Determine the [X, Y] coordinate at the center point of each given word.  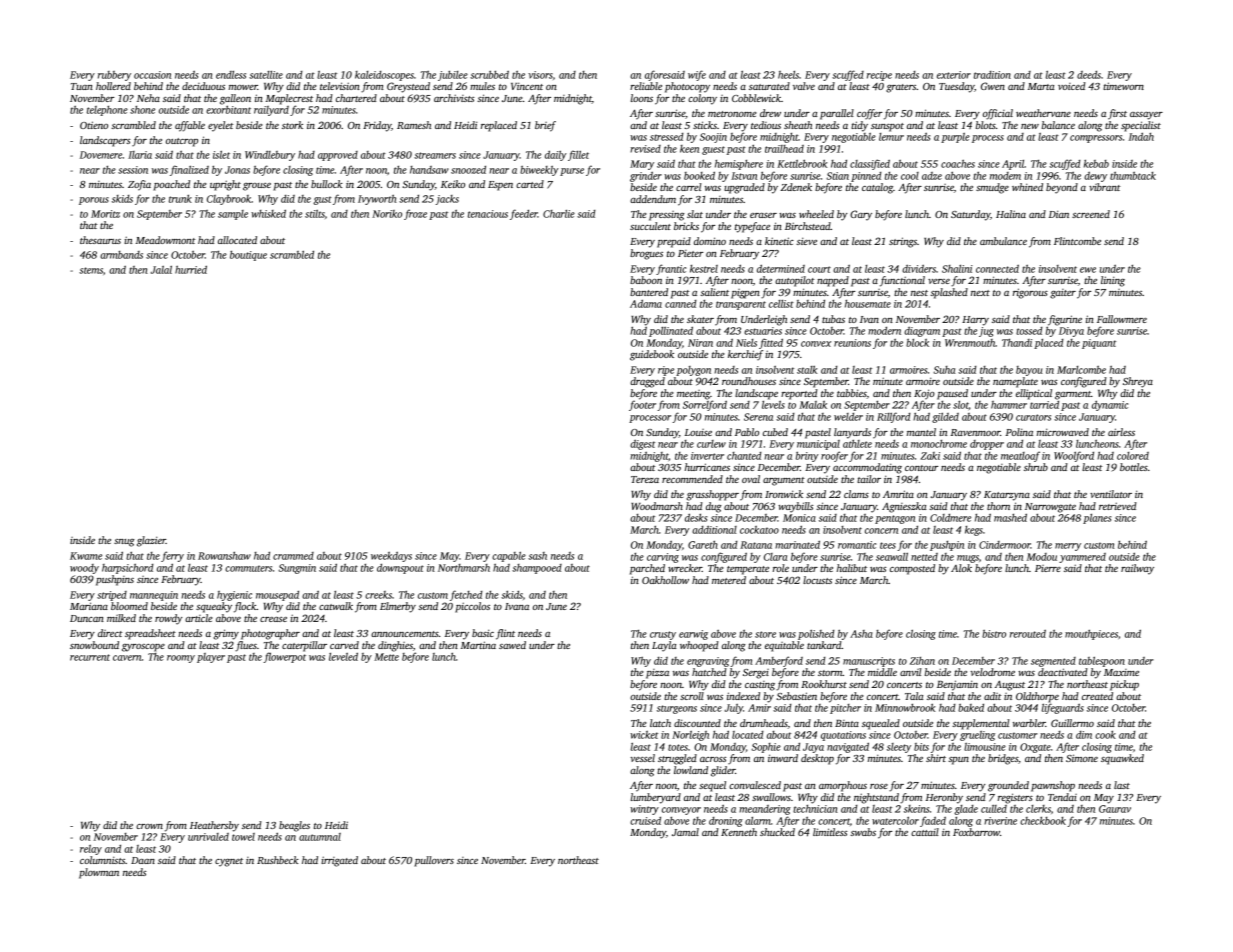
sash [537, 556]
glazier [151, 541]
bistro [994, 634]
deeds [1089, 75]
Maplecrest [289, 99]
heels [788, 75]
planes [1097, 519]
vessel [642, 758]
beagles [294, 826]
